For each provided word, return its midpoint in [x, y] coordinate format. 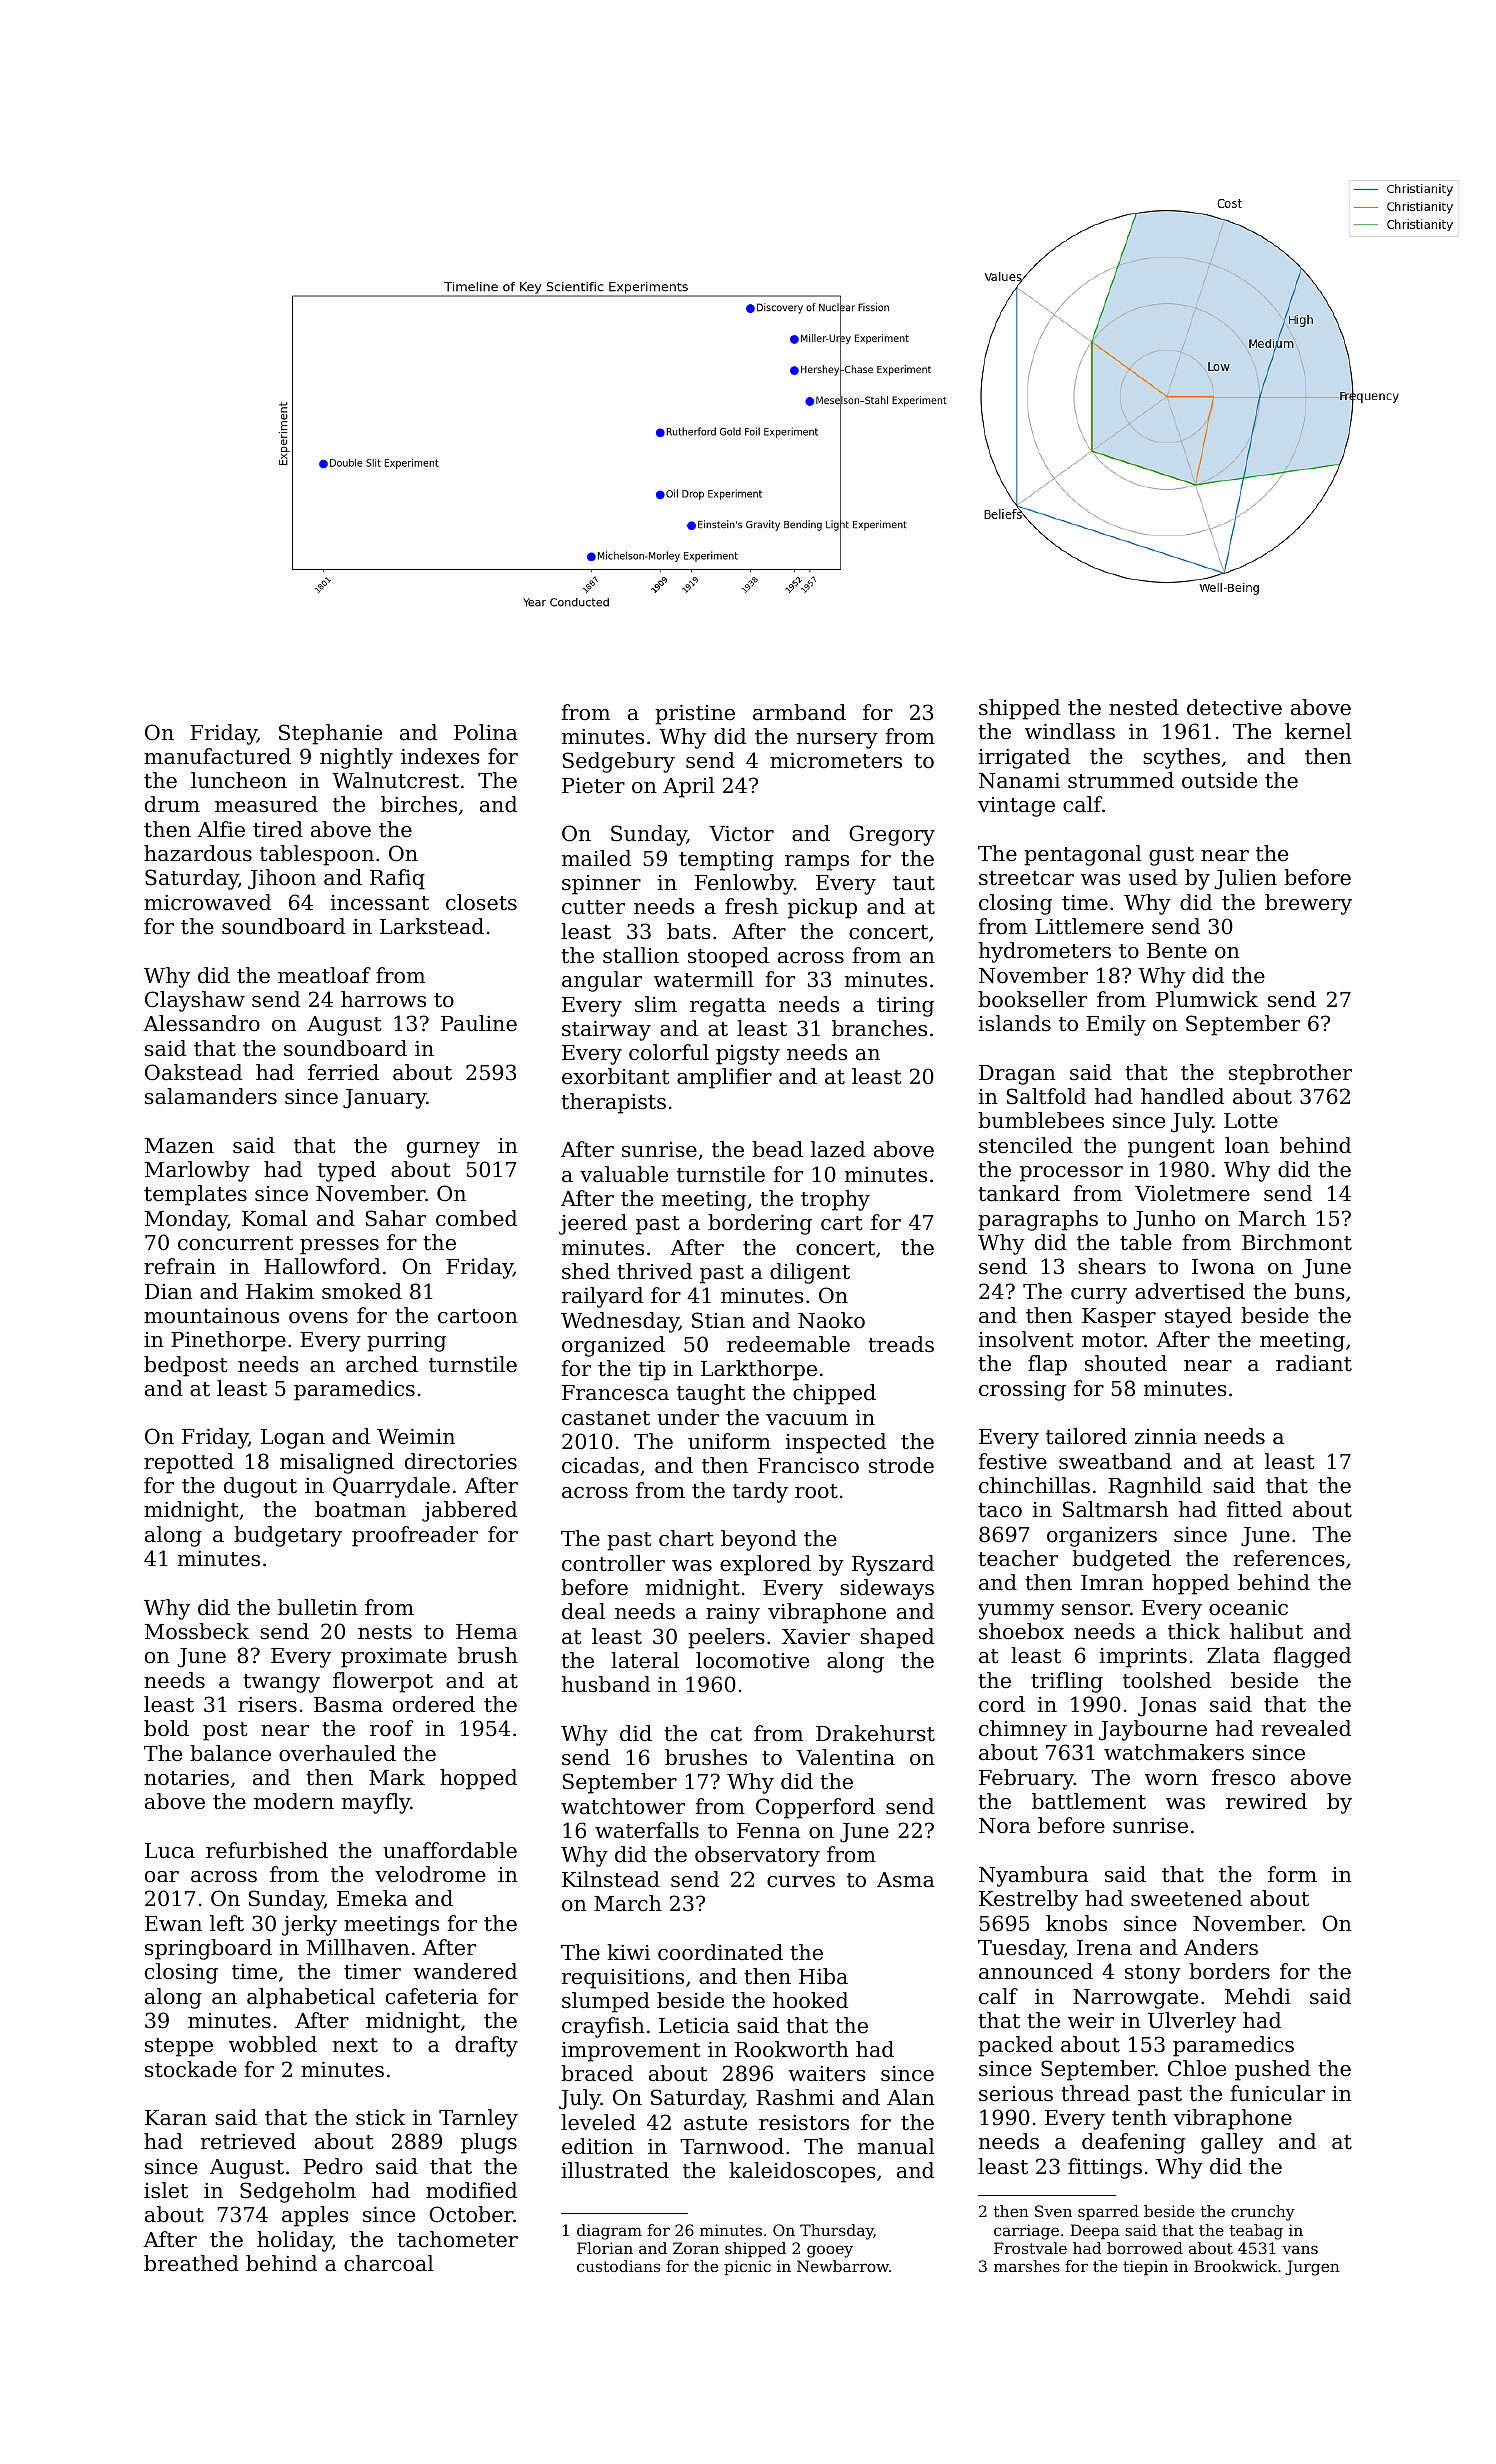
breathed [191, 2263]
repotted [189, 1463]
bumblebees [1041, 1120]
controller [613, 1563]
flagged [1312, 1657]
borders [1229, 1971]
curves [801, 1882]
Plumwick [1207, 999]
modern [294, 1801]
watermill [704, 979]
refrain [180, 1266]
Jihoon [282, 879]
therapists [613, 1103]
